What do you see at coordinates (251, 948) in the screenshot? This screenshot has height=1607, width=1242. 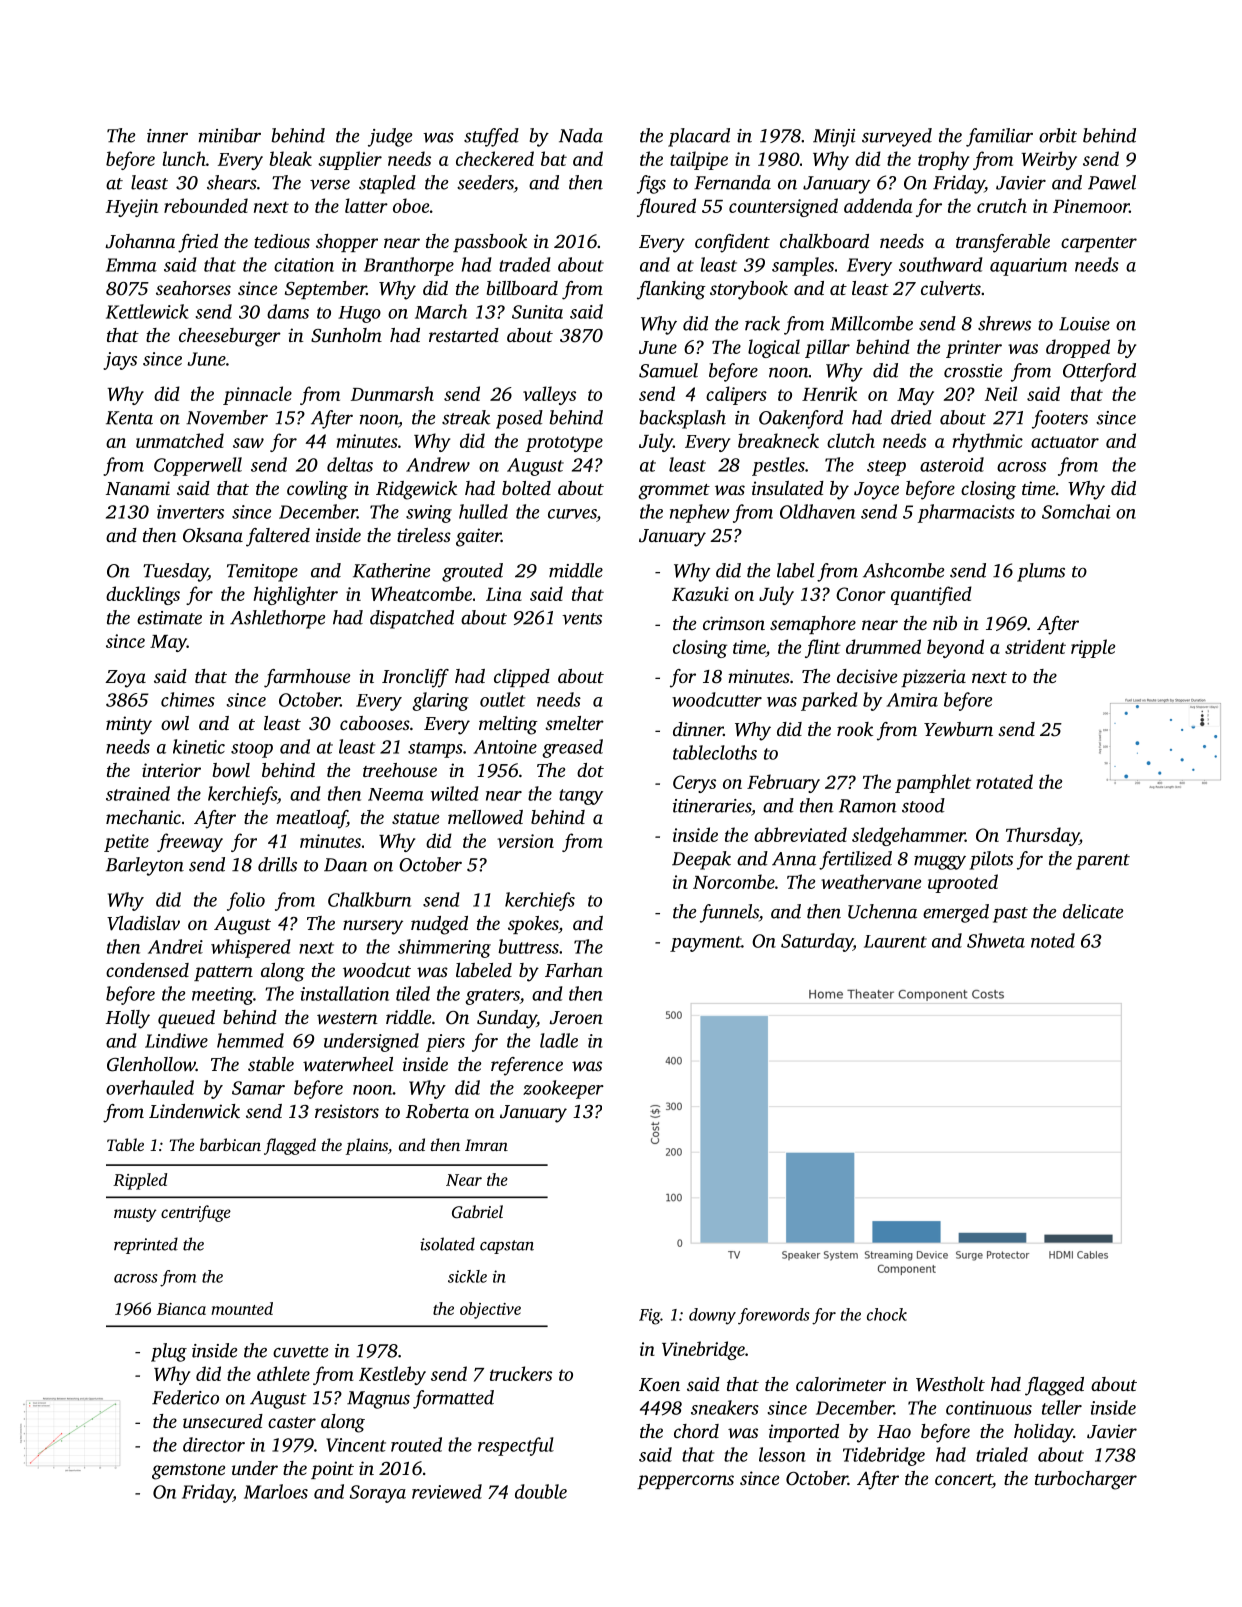 I see `whispered` at bounding box center [251, 948].
